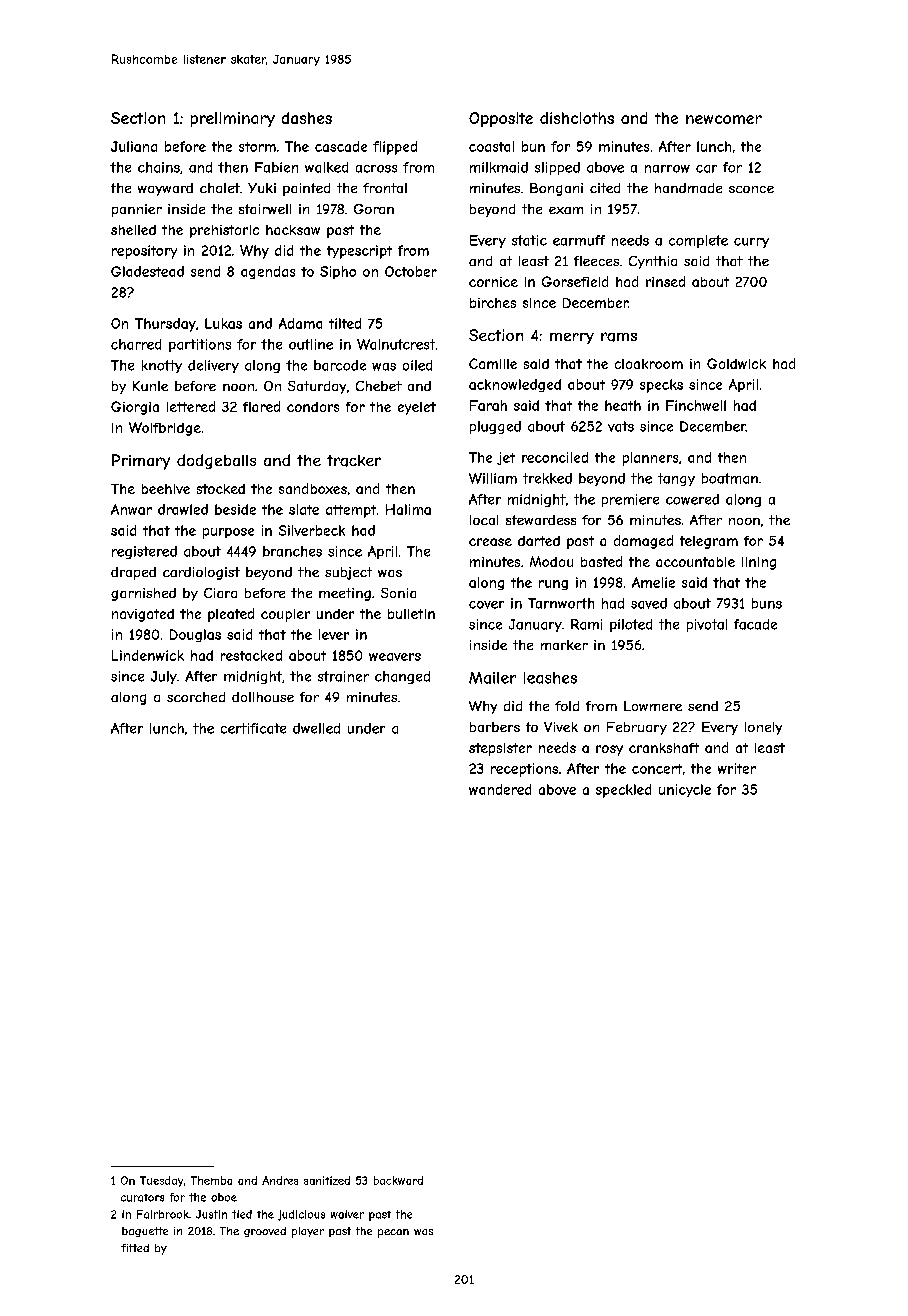 This image has width=908, height=1316. I want to click on beside, so click(235, 509).
